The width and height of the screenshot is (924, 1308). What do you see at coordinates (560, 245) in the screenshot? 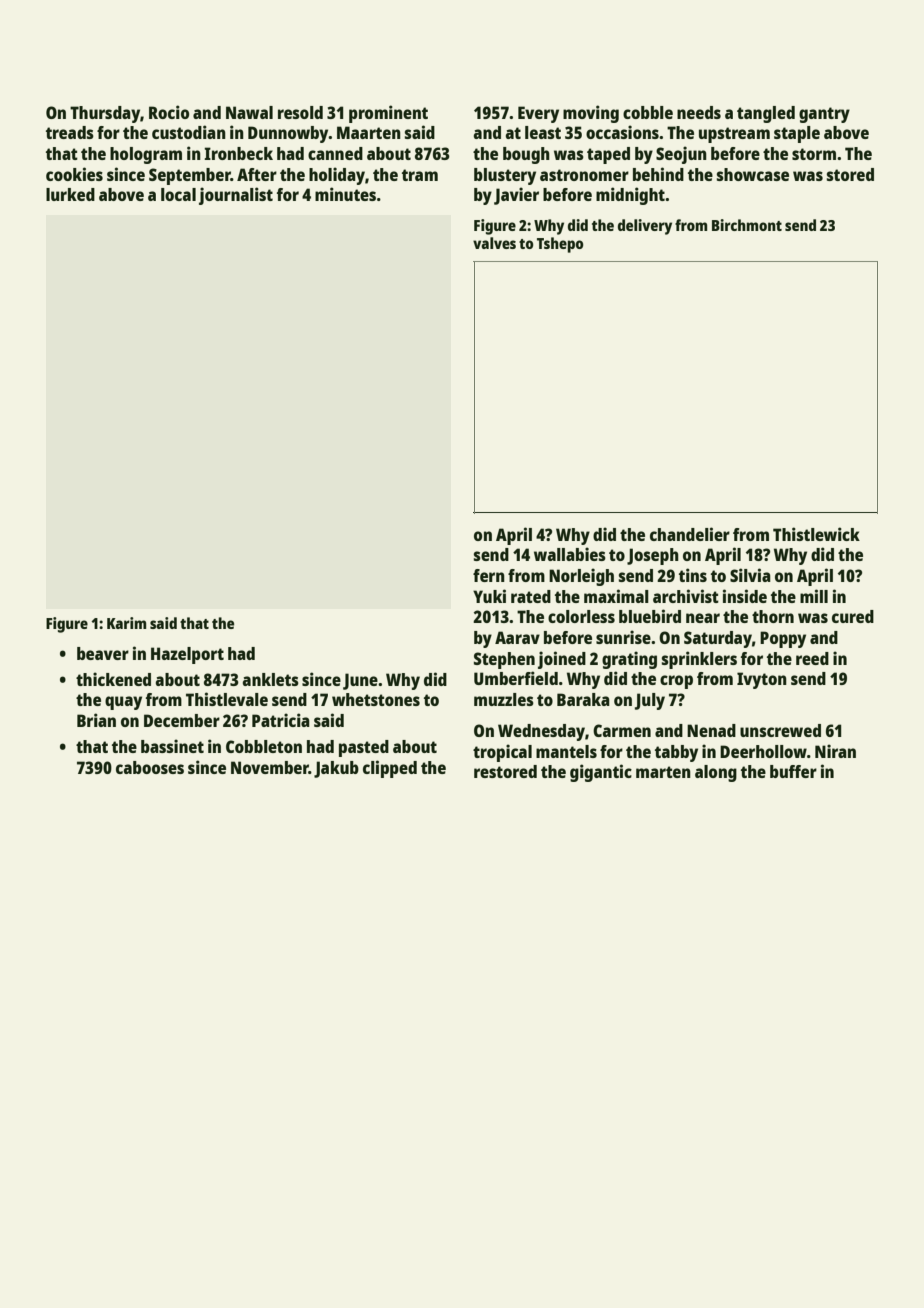
I see `Tshepo` at bounding box center [560, 245].
